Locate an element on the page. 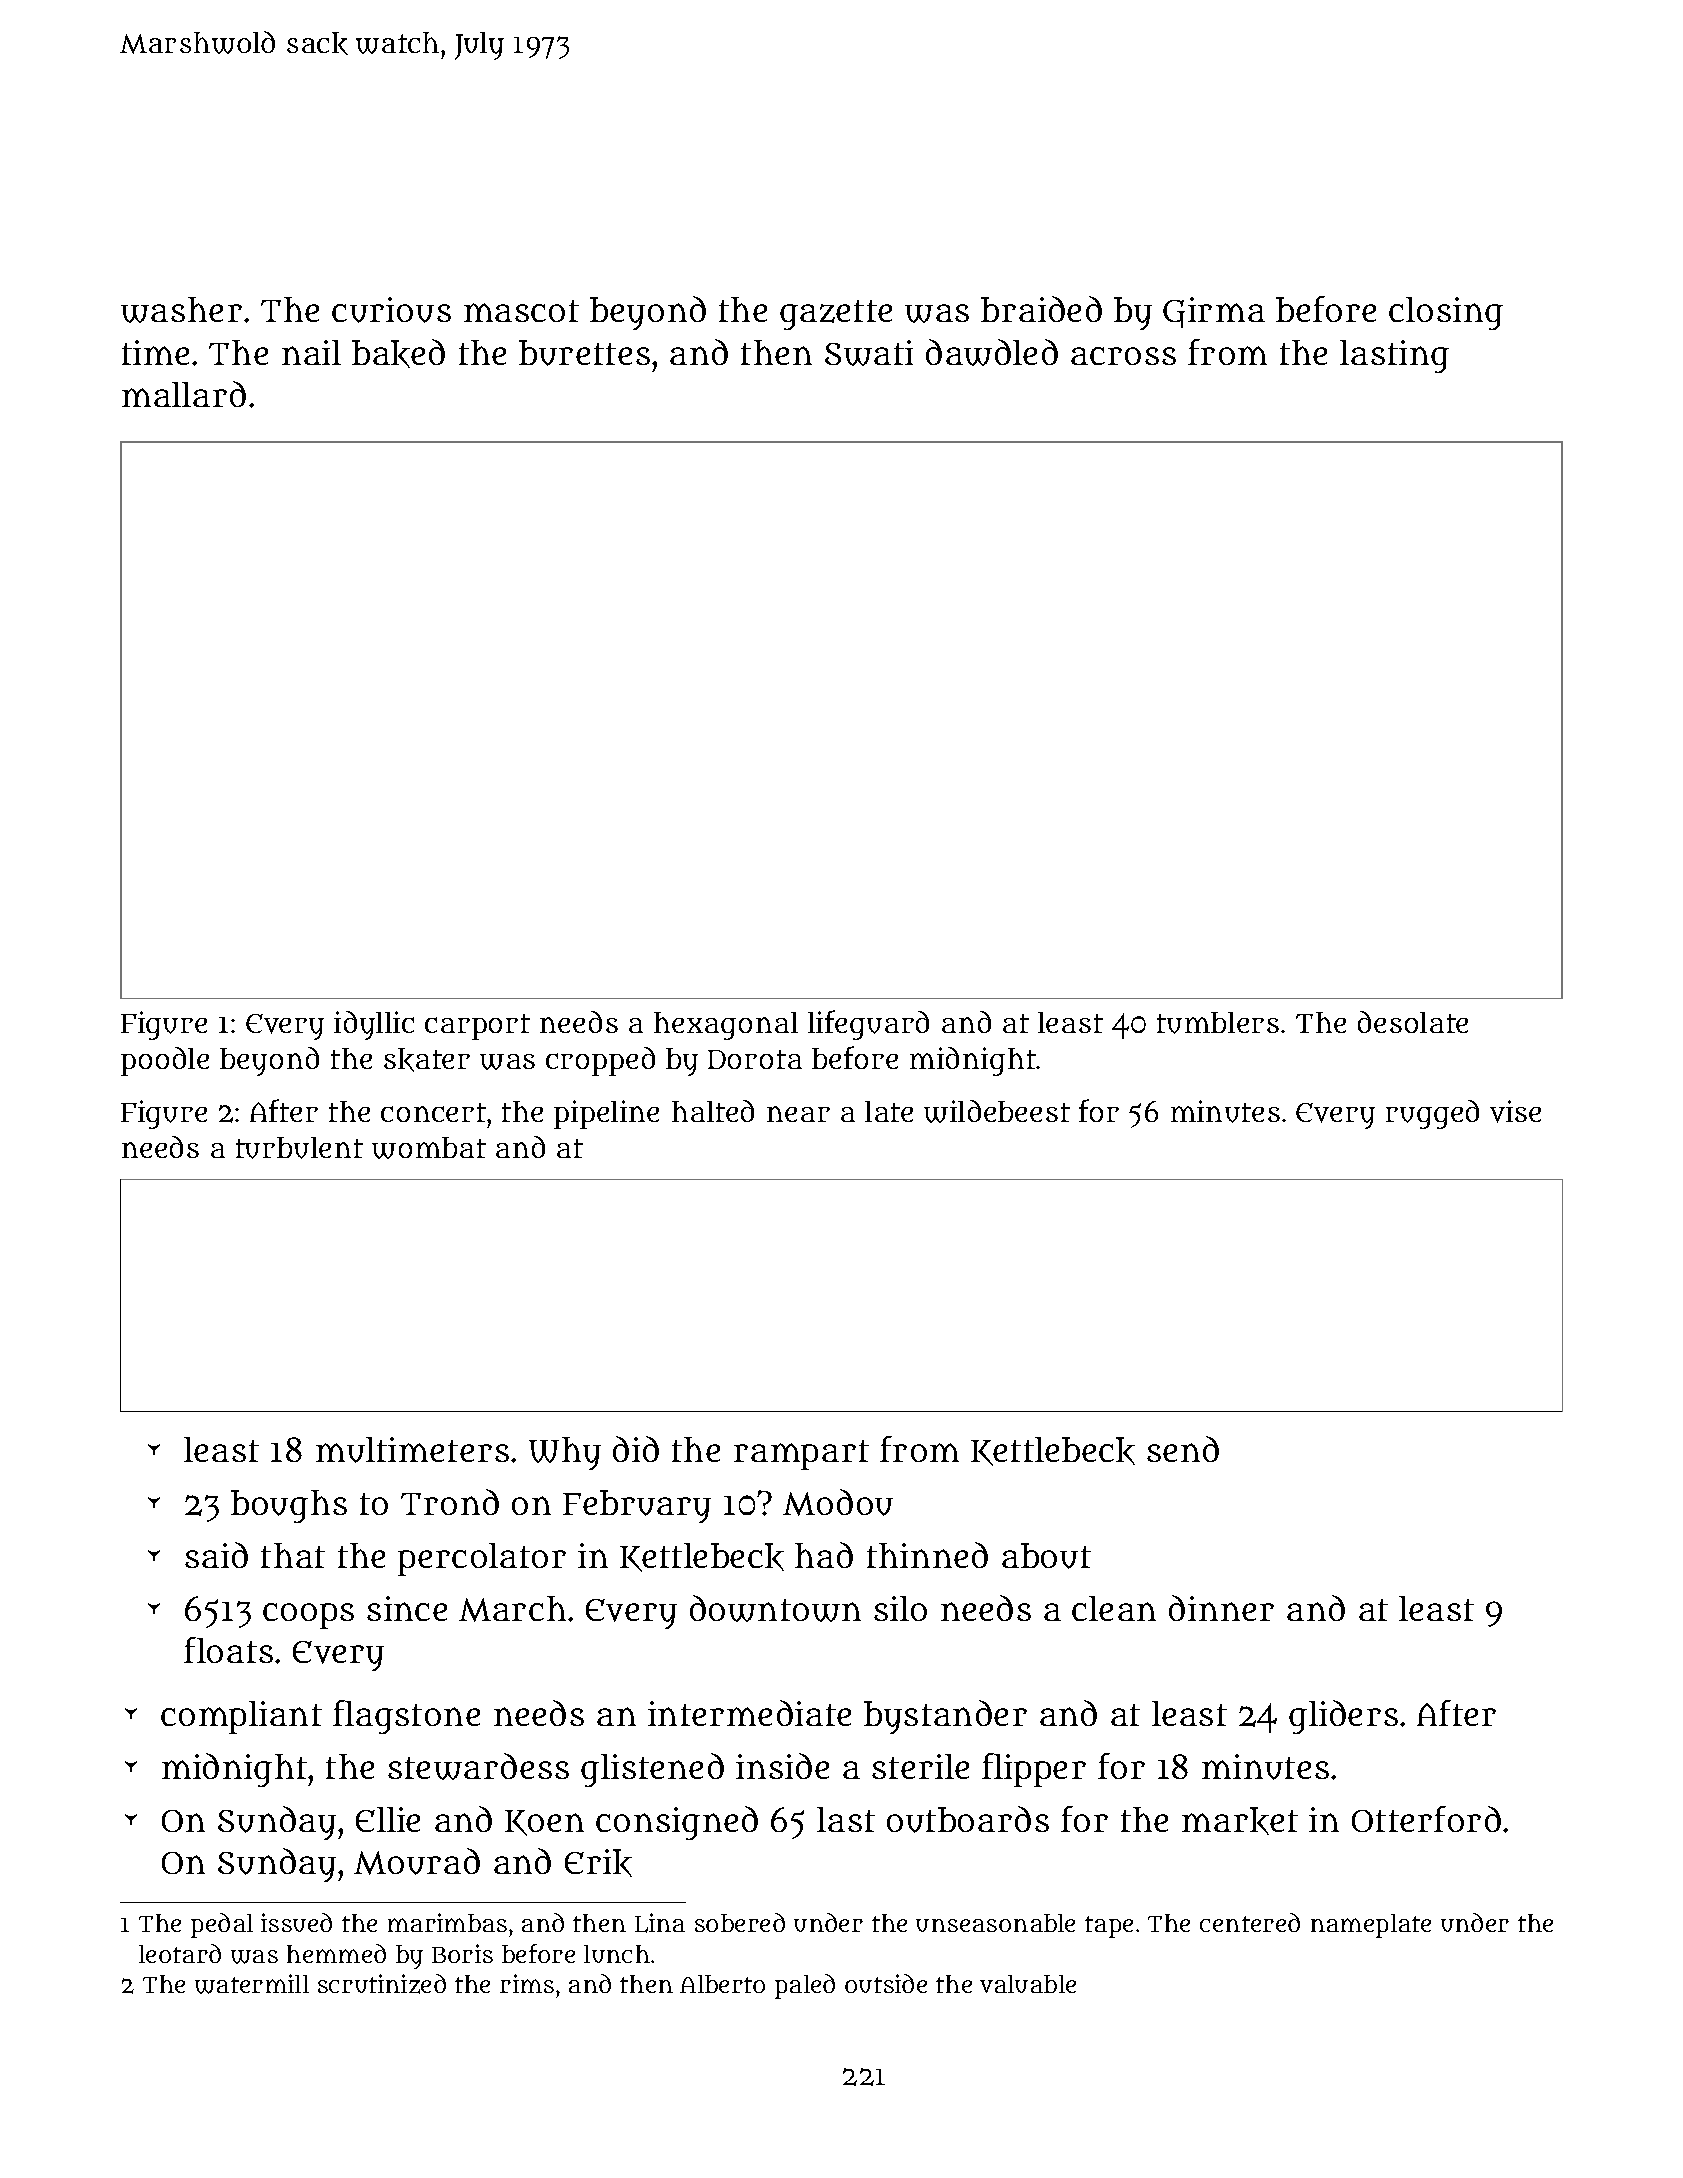  rugged is located at coordinates (1432, 1114).
